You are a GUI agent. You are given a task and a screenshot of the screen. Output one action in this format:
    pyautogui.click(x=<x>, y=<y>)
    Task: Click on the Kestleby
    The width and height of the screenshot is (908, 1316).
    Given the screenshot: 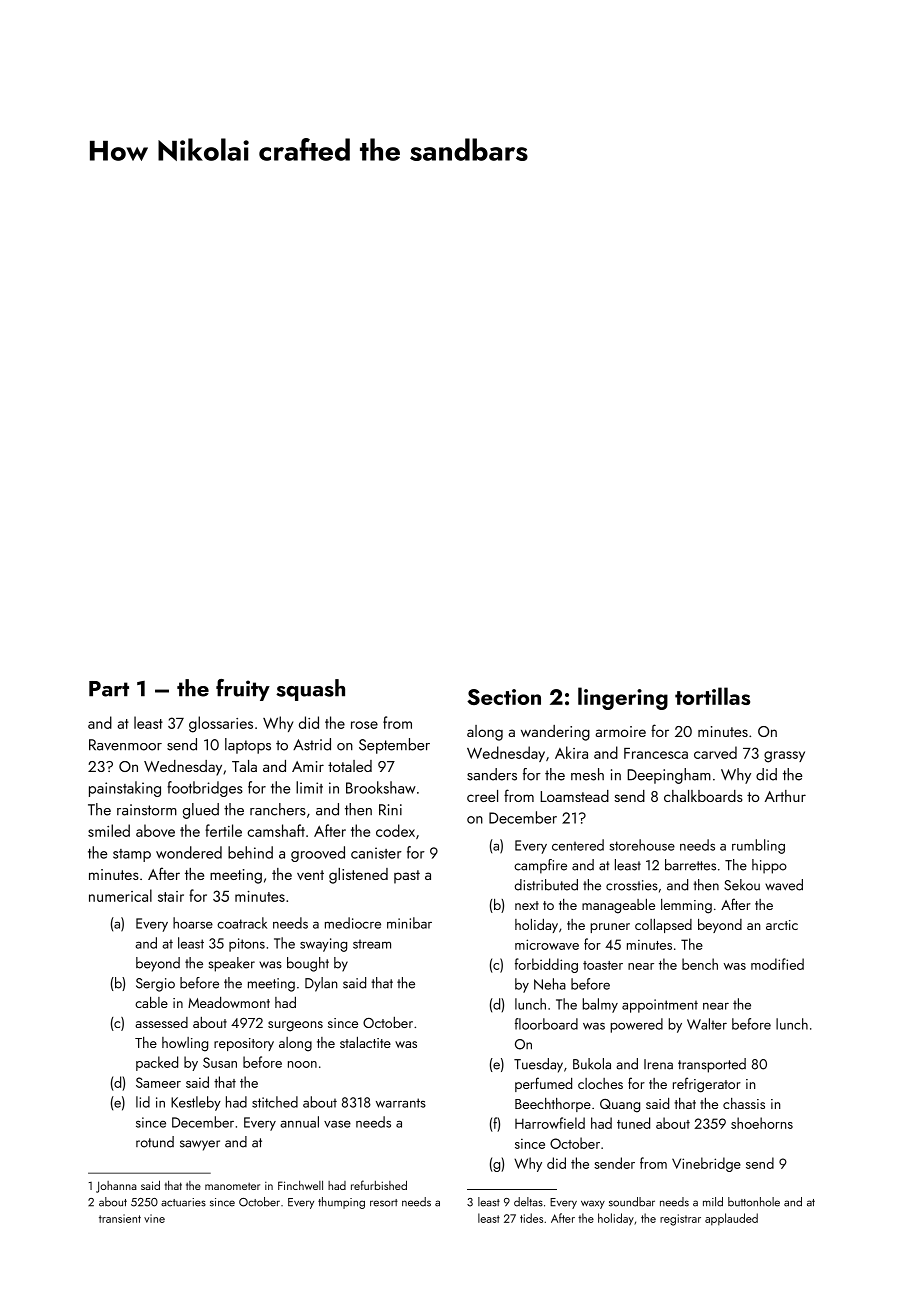 What is the action you would take?
    pyautogui.click(x=196, y=1103)
